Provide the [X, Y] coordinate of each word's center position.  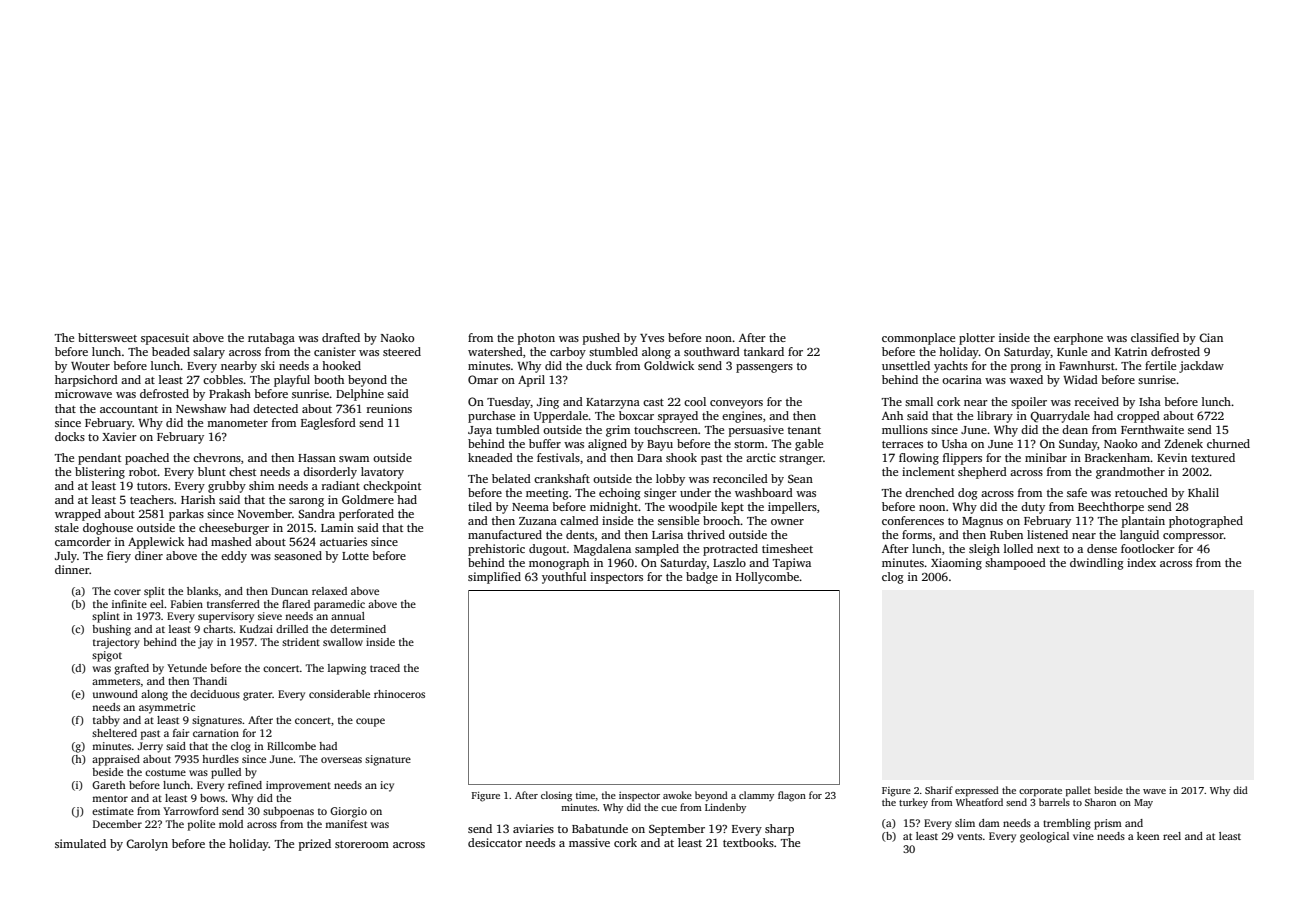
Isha [1150, 401]
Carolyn [147, 845]
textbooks [748, 842]
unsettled [906, 365]
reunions [389, 408]
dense [1102, 548]
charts [218, 629]
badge [702, 578]
